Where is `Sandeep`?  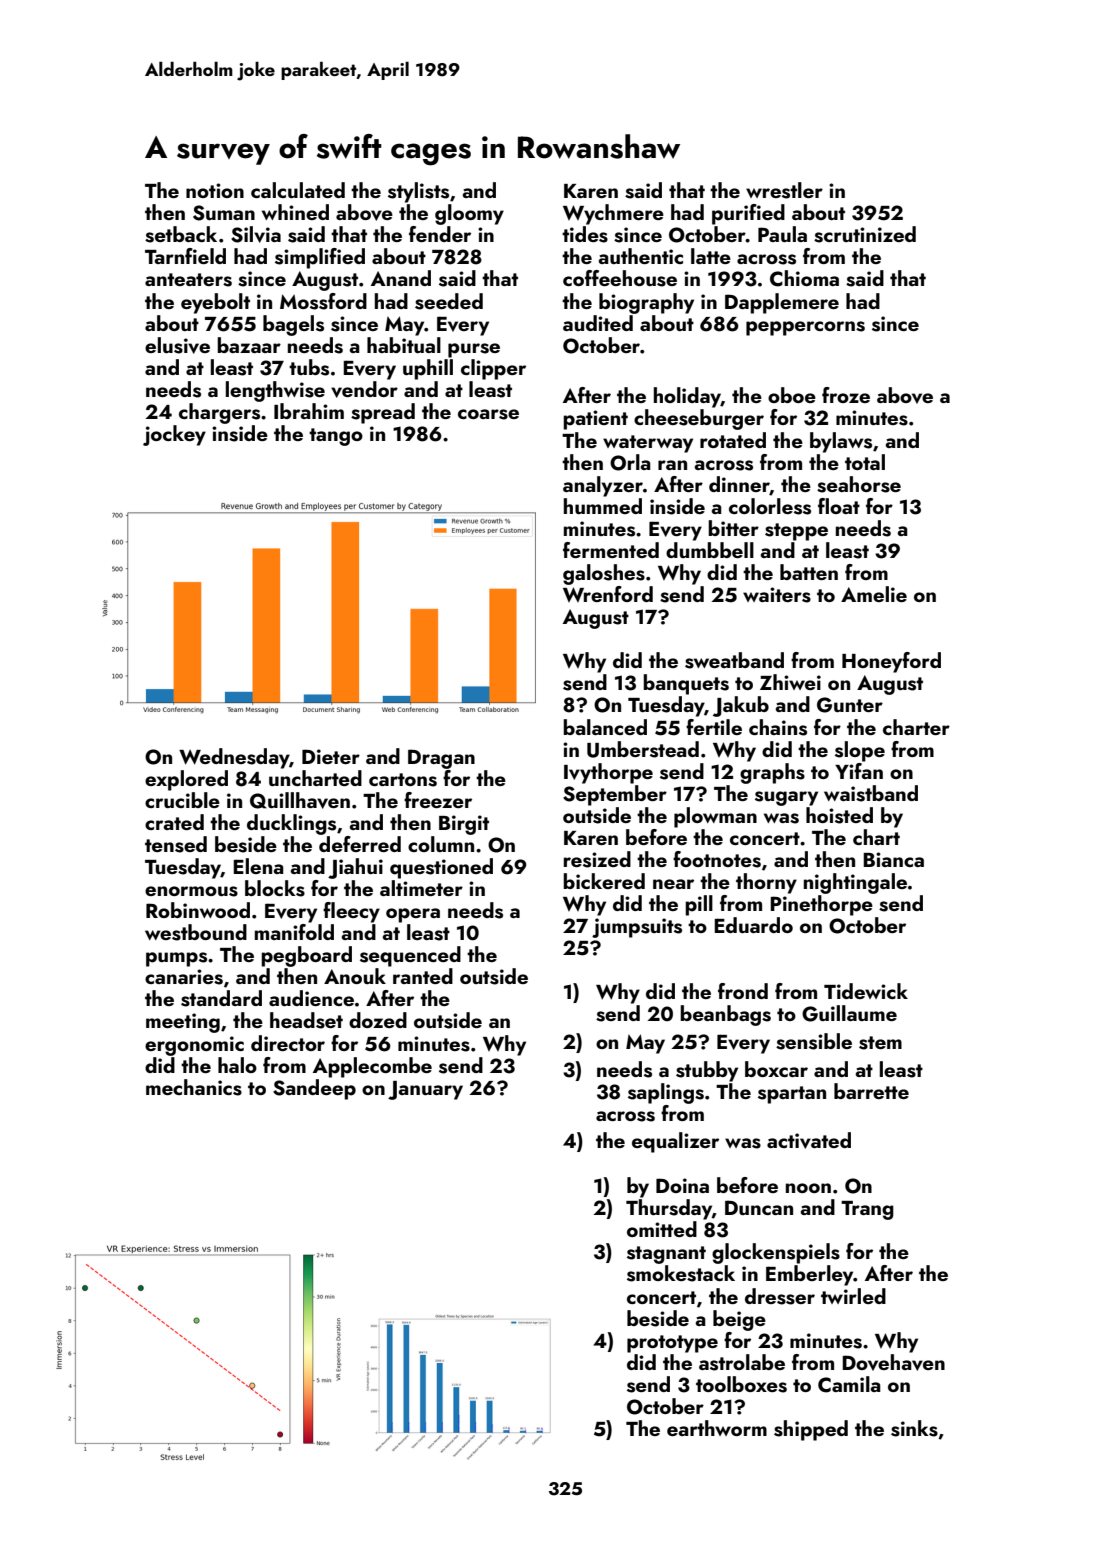 Sandeep is located at coordinates (314, 1089).
